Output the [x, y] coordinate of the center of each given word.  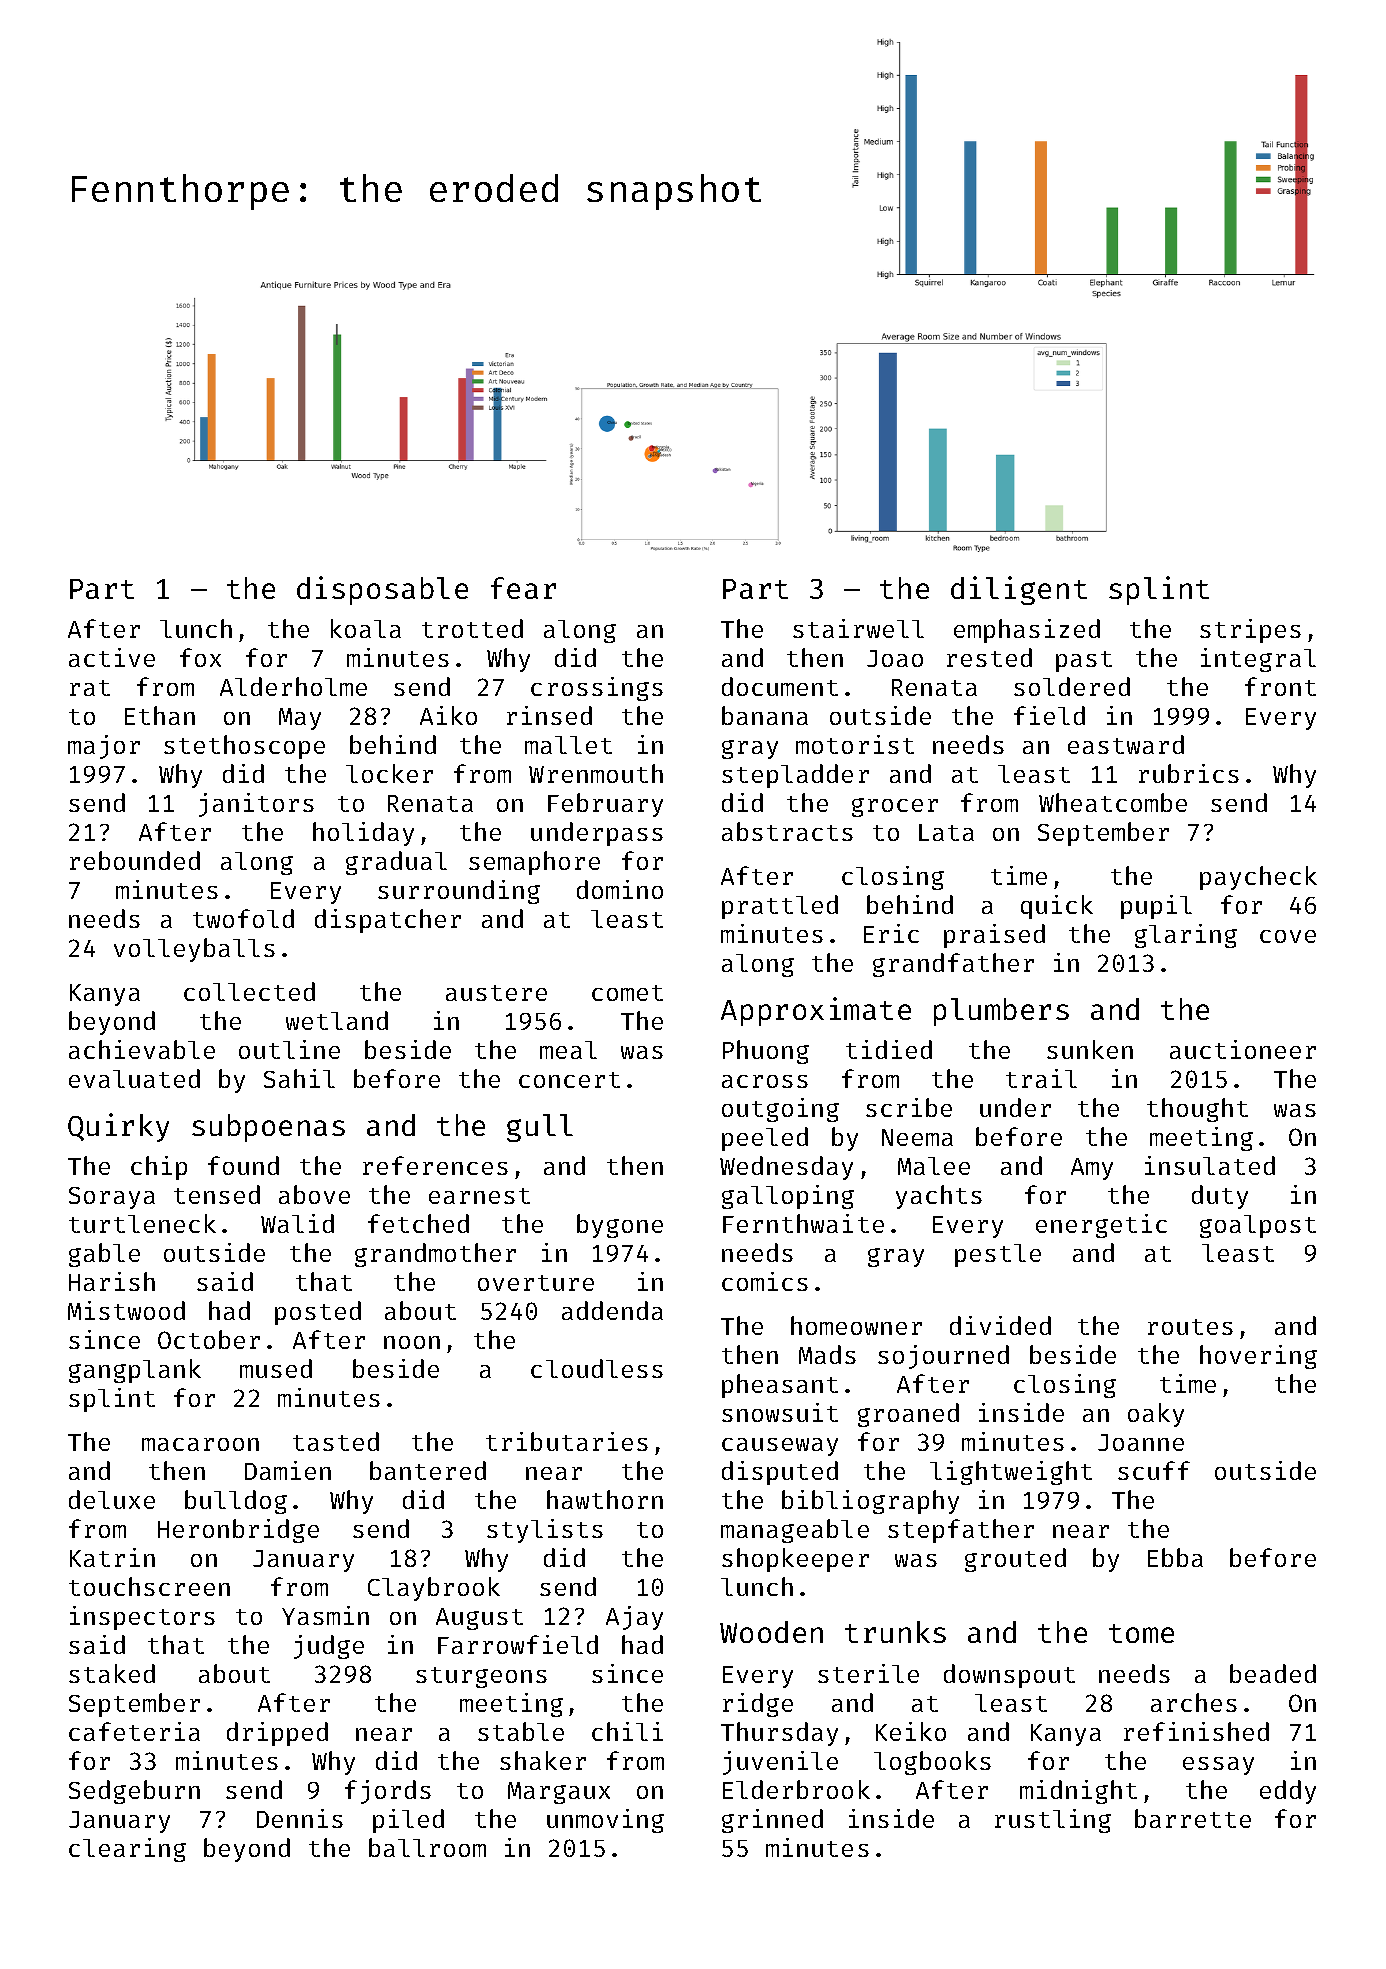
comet [627, 993]
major [104, 747]
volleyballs [194, 950]
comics [765, 1281]
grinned [772, 1821]
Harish [112, 1281]
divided [1000, 1325]
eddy [1288, 1792]
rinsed [549, 715]
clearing [127, 1850]
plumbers [1001, 1012]
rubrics [1189, 773]
